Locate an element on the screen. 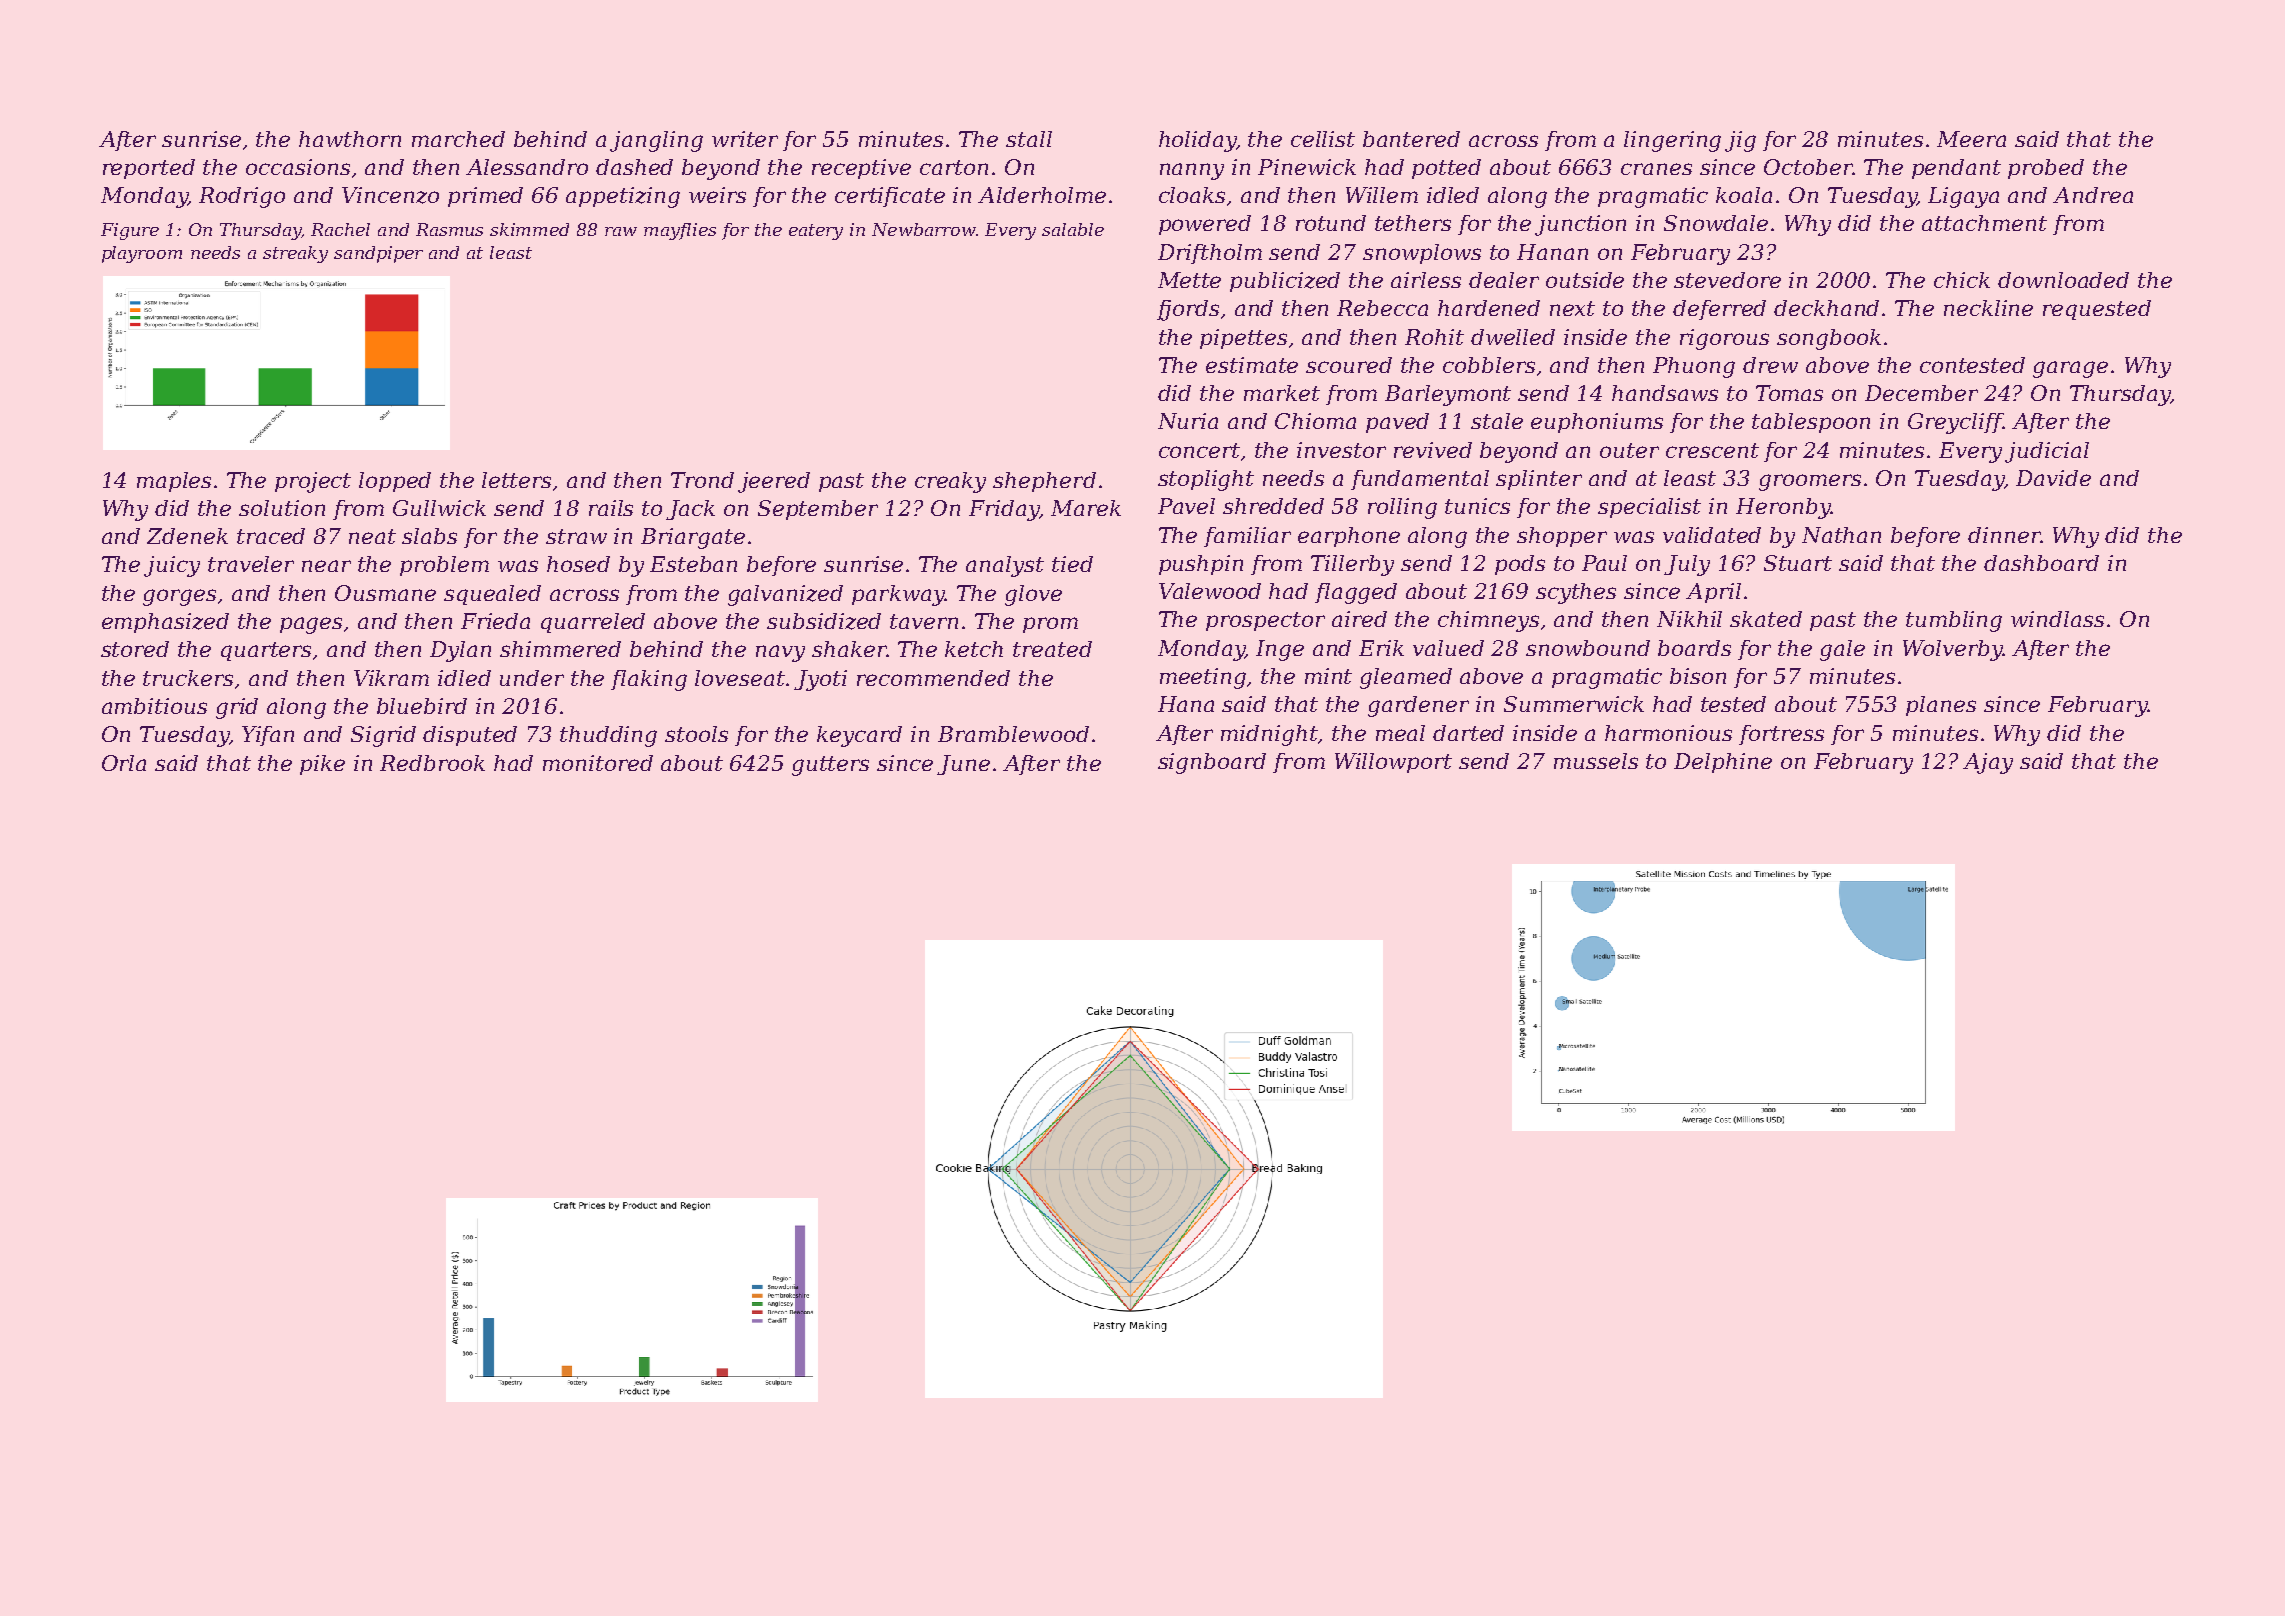 This screenshot has height=1616, width=2285. hawthorn is located at coordinates (350, 139).
